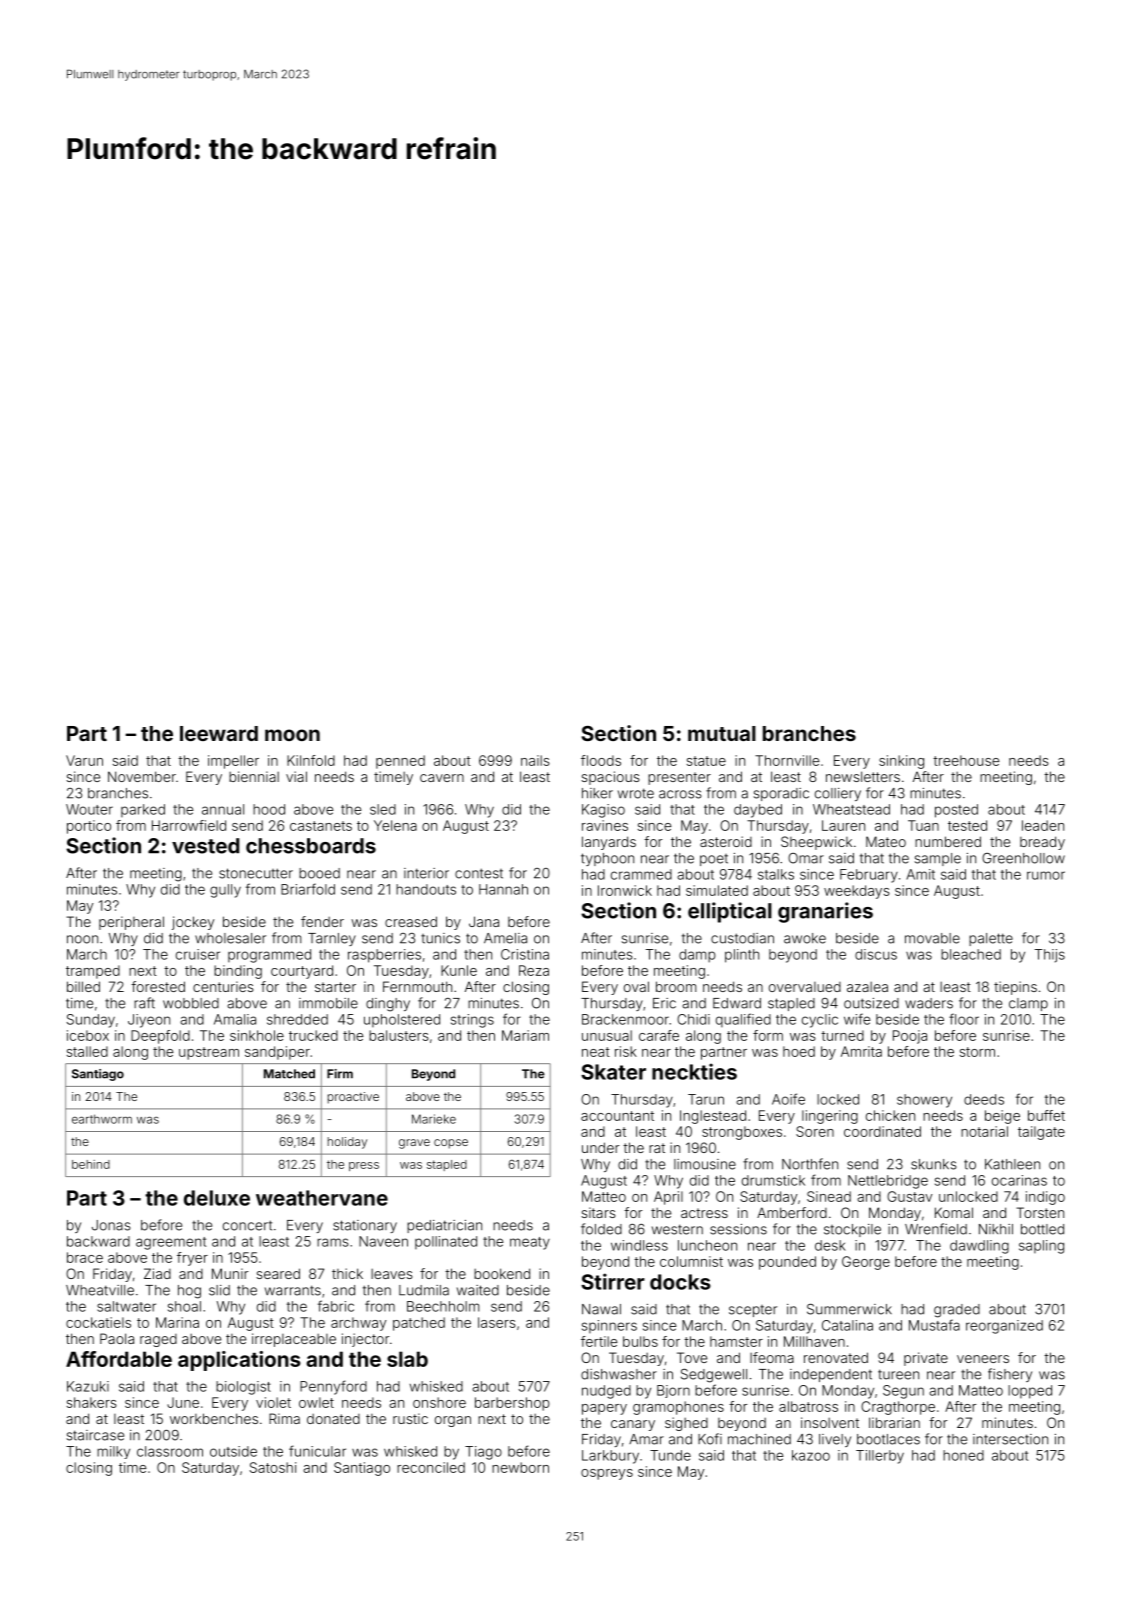  What do you see at coordinates (292, 735) in the document?
I see `moon` at bounding box center [292, 735].
